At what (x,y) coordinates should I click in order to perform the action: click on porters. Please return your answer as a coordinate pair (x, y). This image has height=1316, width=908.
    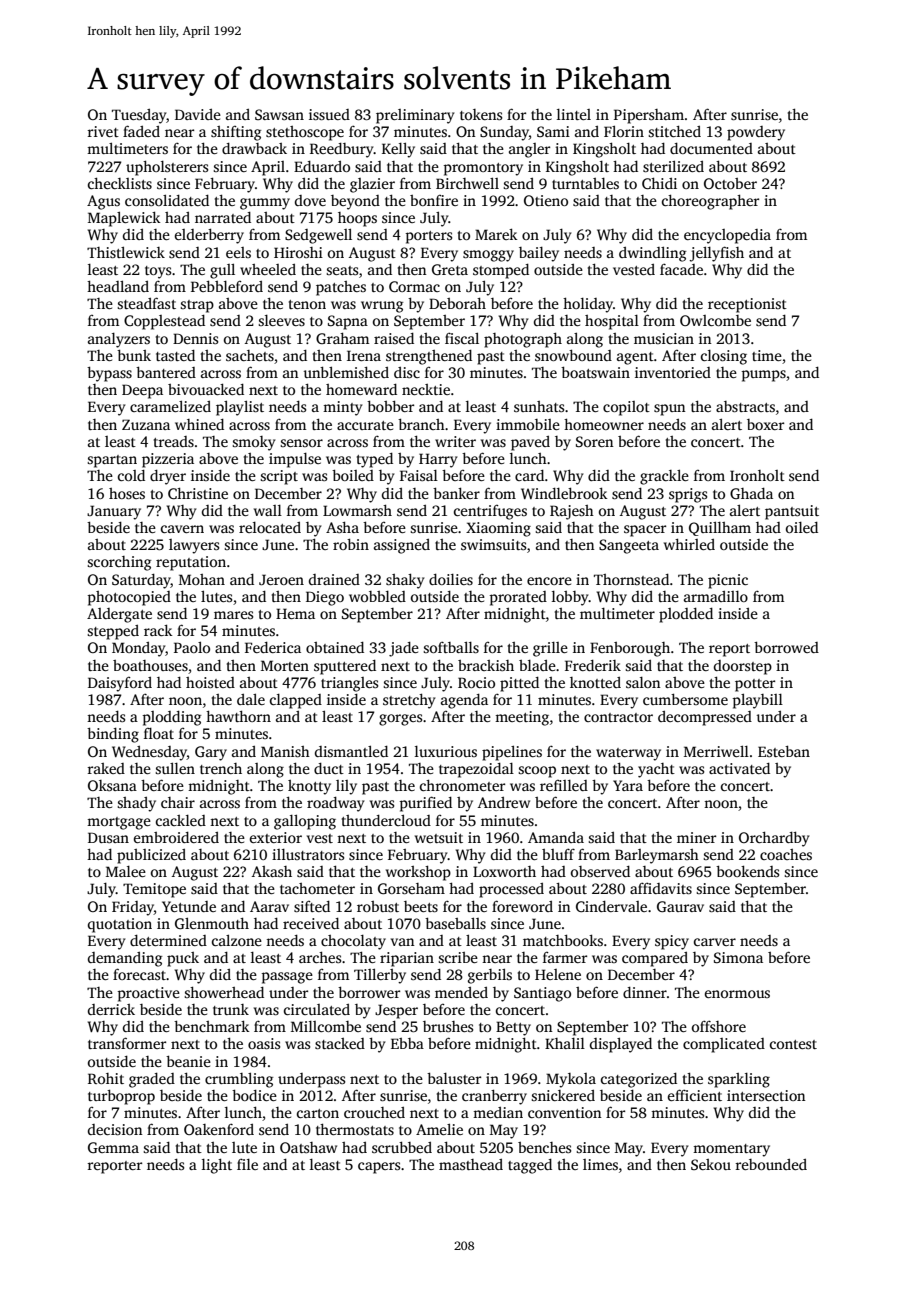
    Looking at the image, I should click on (428, 237).
